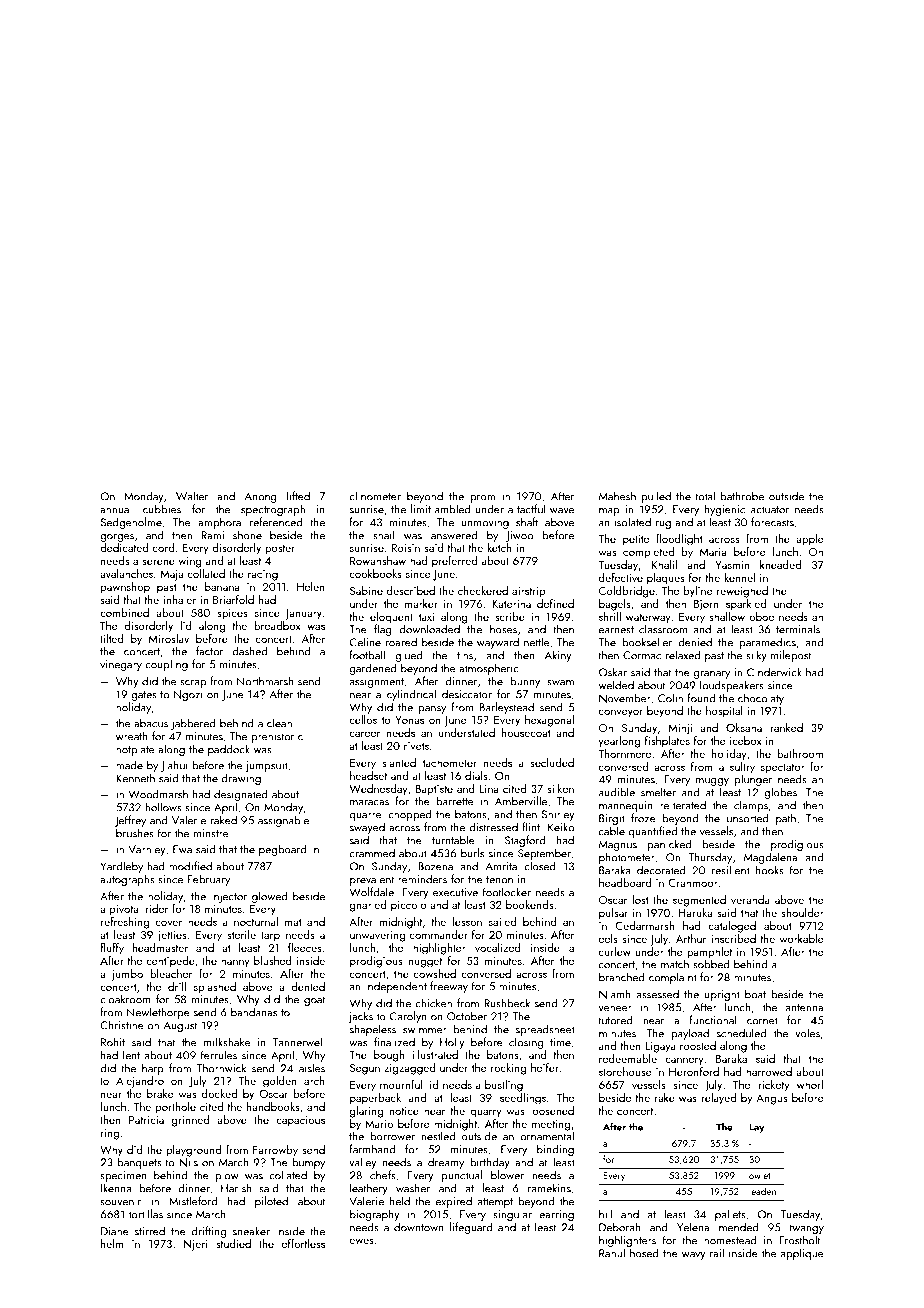  Describe the element at coordinates (471, 1228) in the screenshot. I see `lifeguard` at that location.
